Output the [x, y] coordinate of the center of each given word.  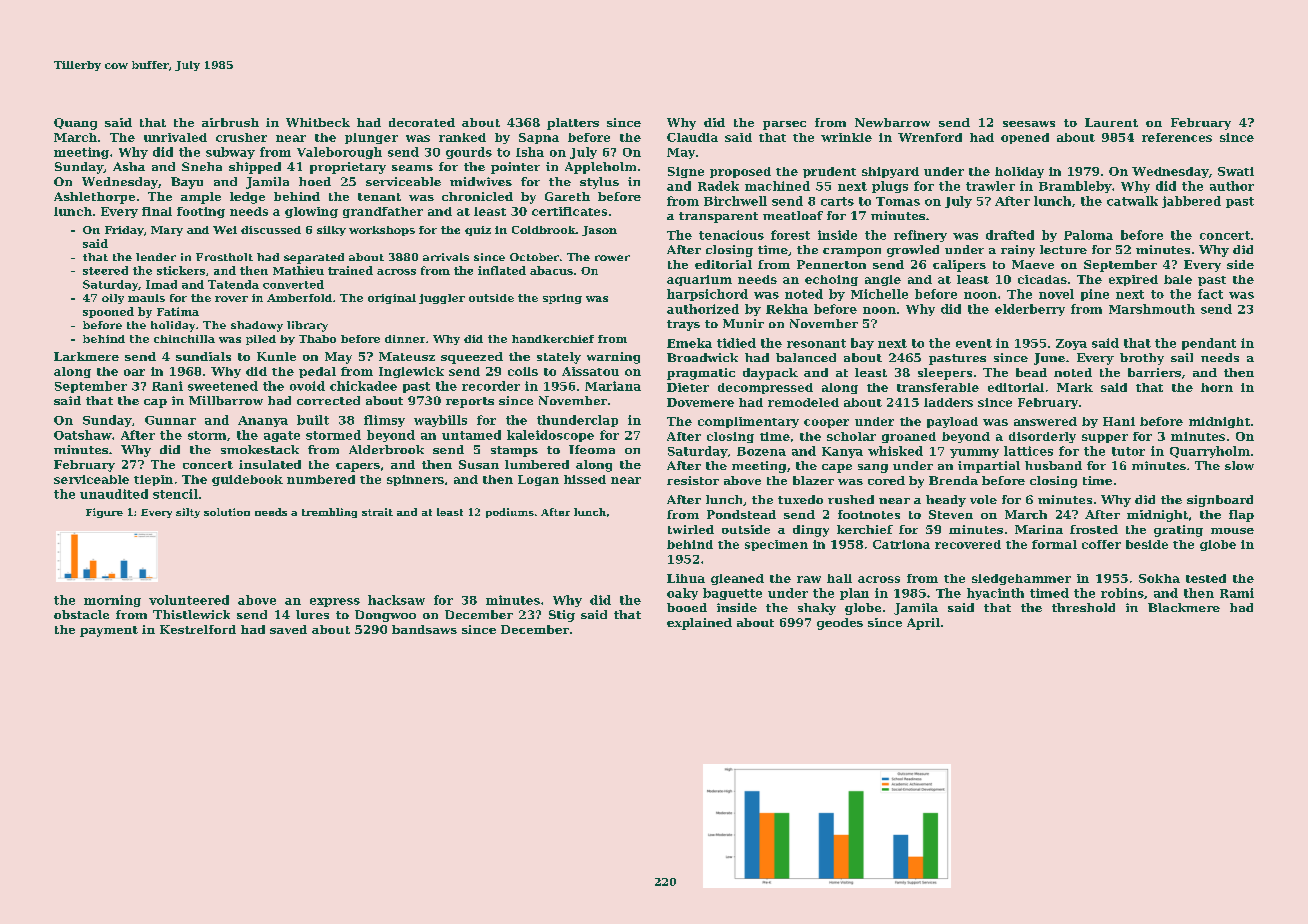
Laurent [1111, 122]
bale [1178, 279]
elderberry [1030, 310]
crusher [241, 137]
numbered [321, 479]
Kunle [276, 356]
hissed [585, 479]
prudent [829, 172]
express [335, 602]
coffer [1101, 544]
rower [612, 258]
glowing [311, 212]
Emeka [689, 343]
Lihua [686, 578]
